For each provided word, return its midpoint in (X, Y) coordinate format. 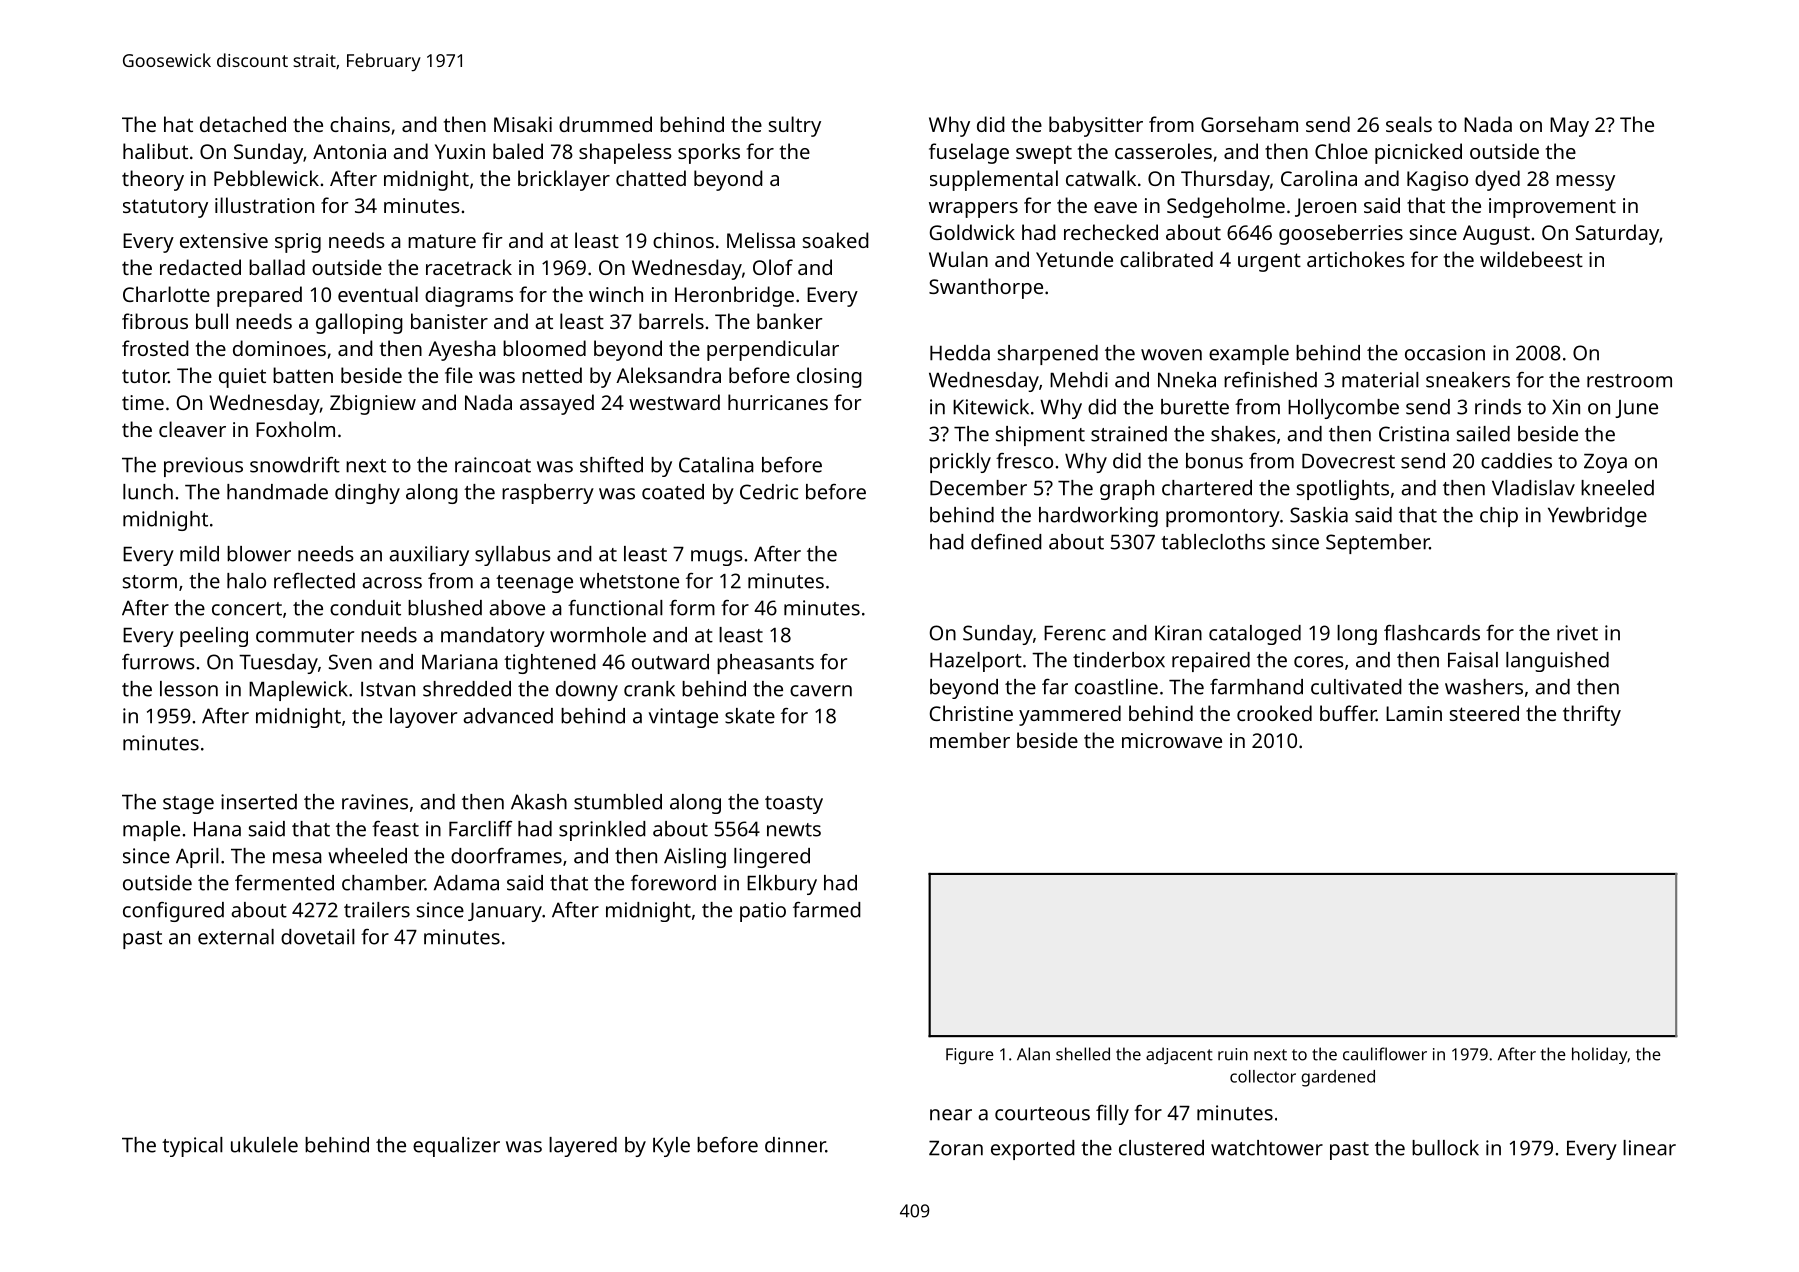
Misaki (523, 124)
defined (1006, 542)
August (1496, 235)
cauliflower (1385, 1054)
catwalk (1101, 178)
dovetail (318, 937)
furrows (158, 662)
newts (794, 830)
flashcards (1432, 633)
